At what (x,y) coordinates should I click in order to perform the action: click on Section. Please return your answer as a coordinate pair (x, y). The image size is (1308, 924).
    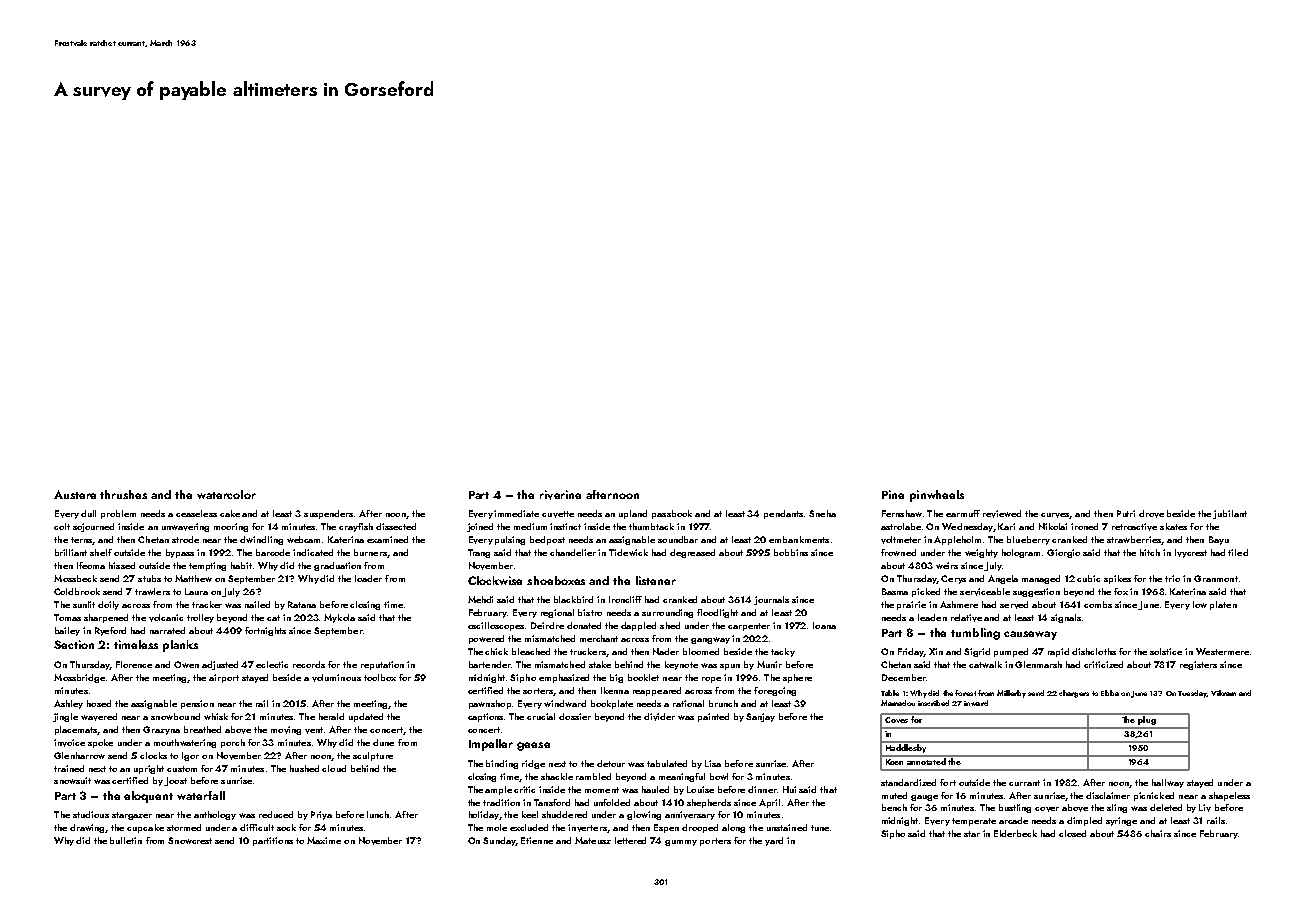
    Looking at the image, I should click on (74, 644).
